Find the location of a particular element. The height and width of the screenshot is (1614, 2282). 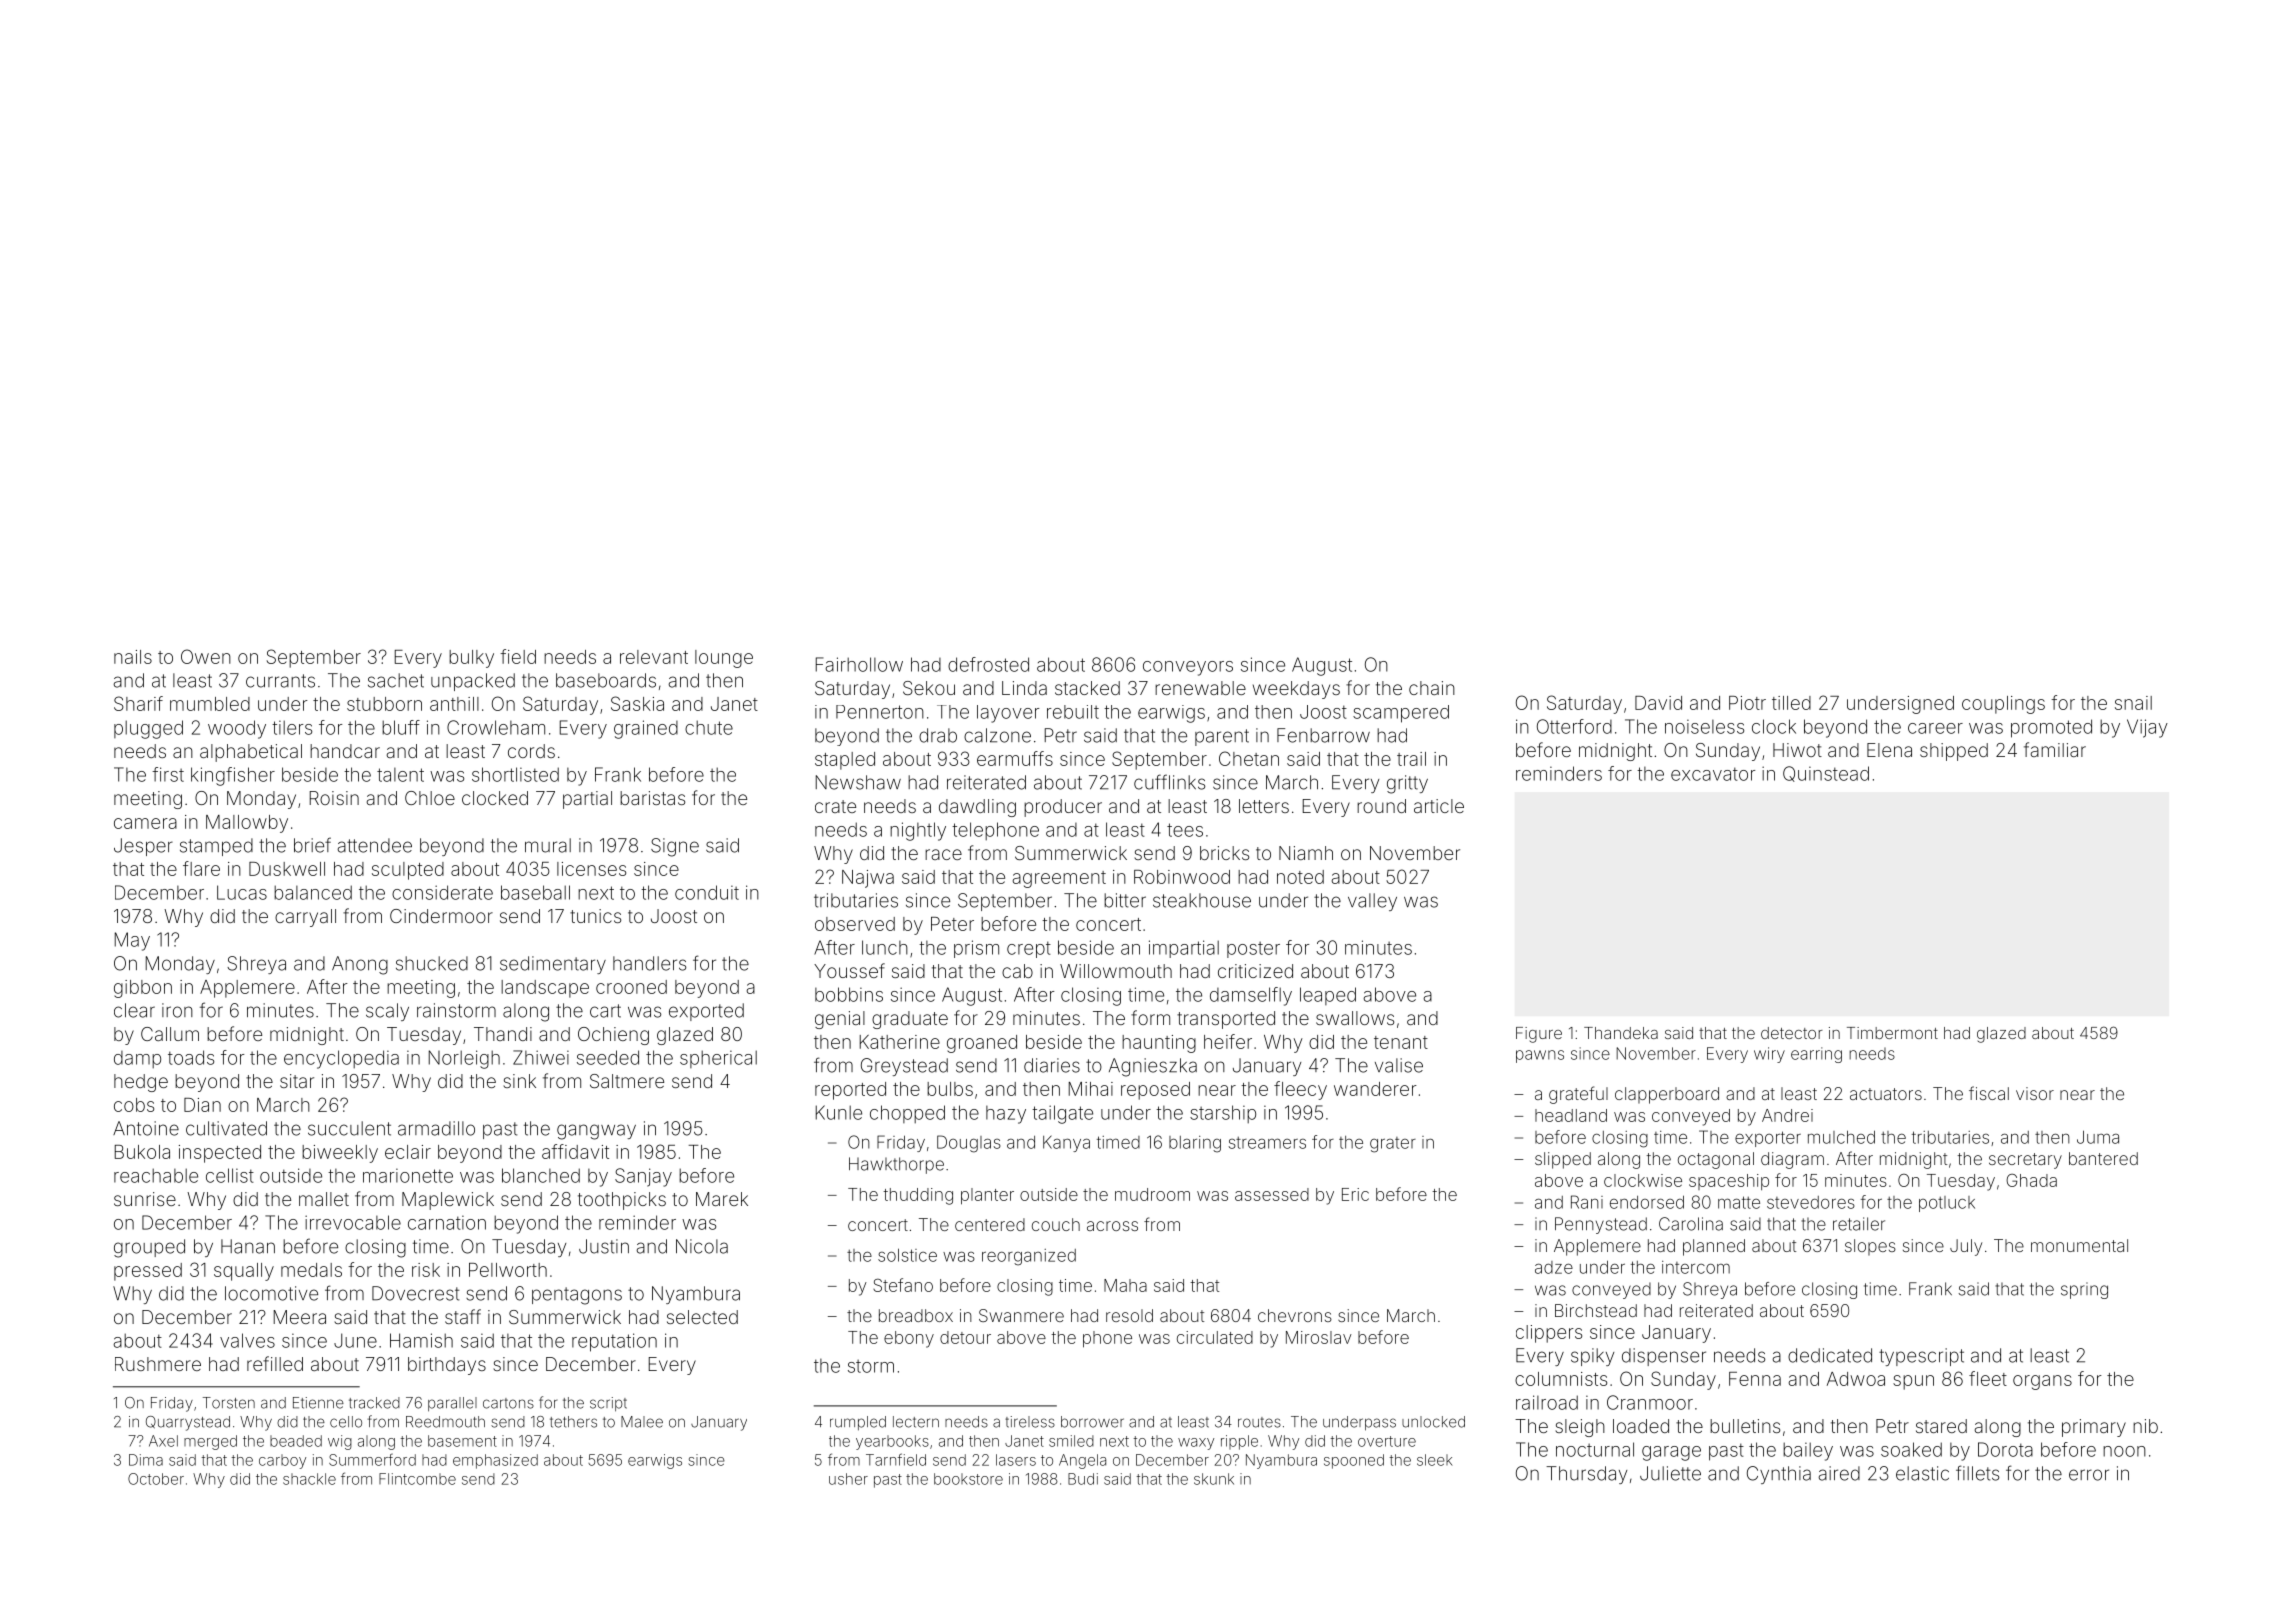

spring is located at coordinates (2084, 1290).
